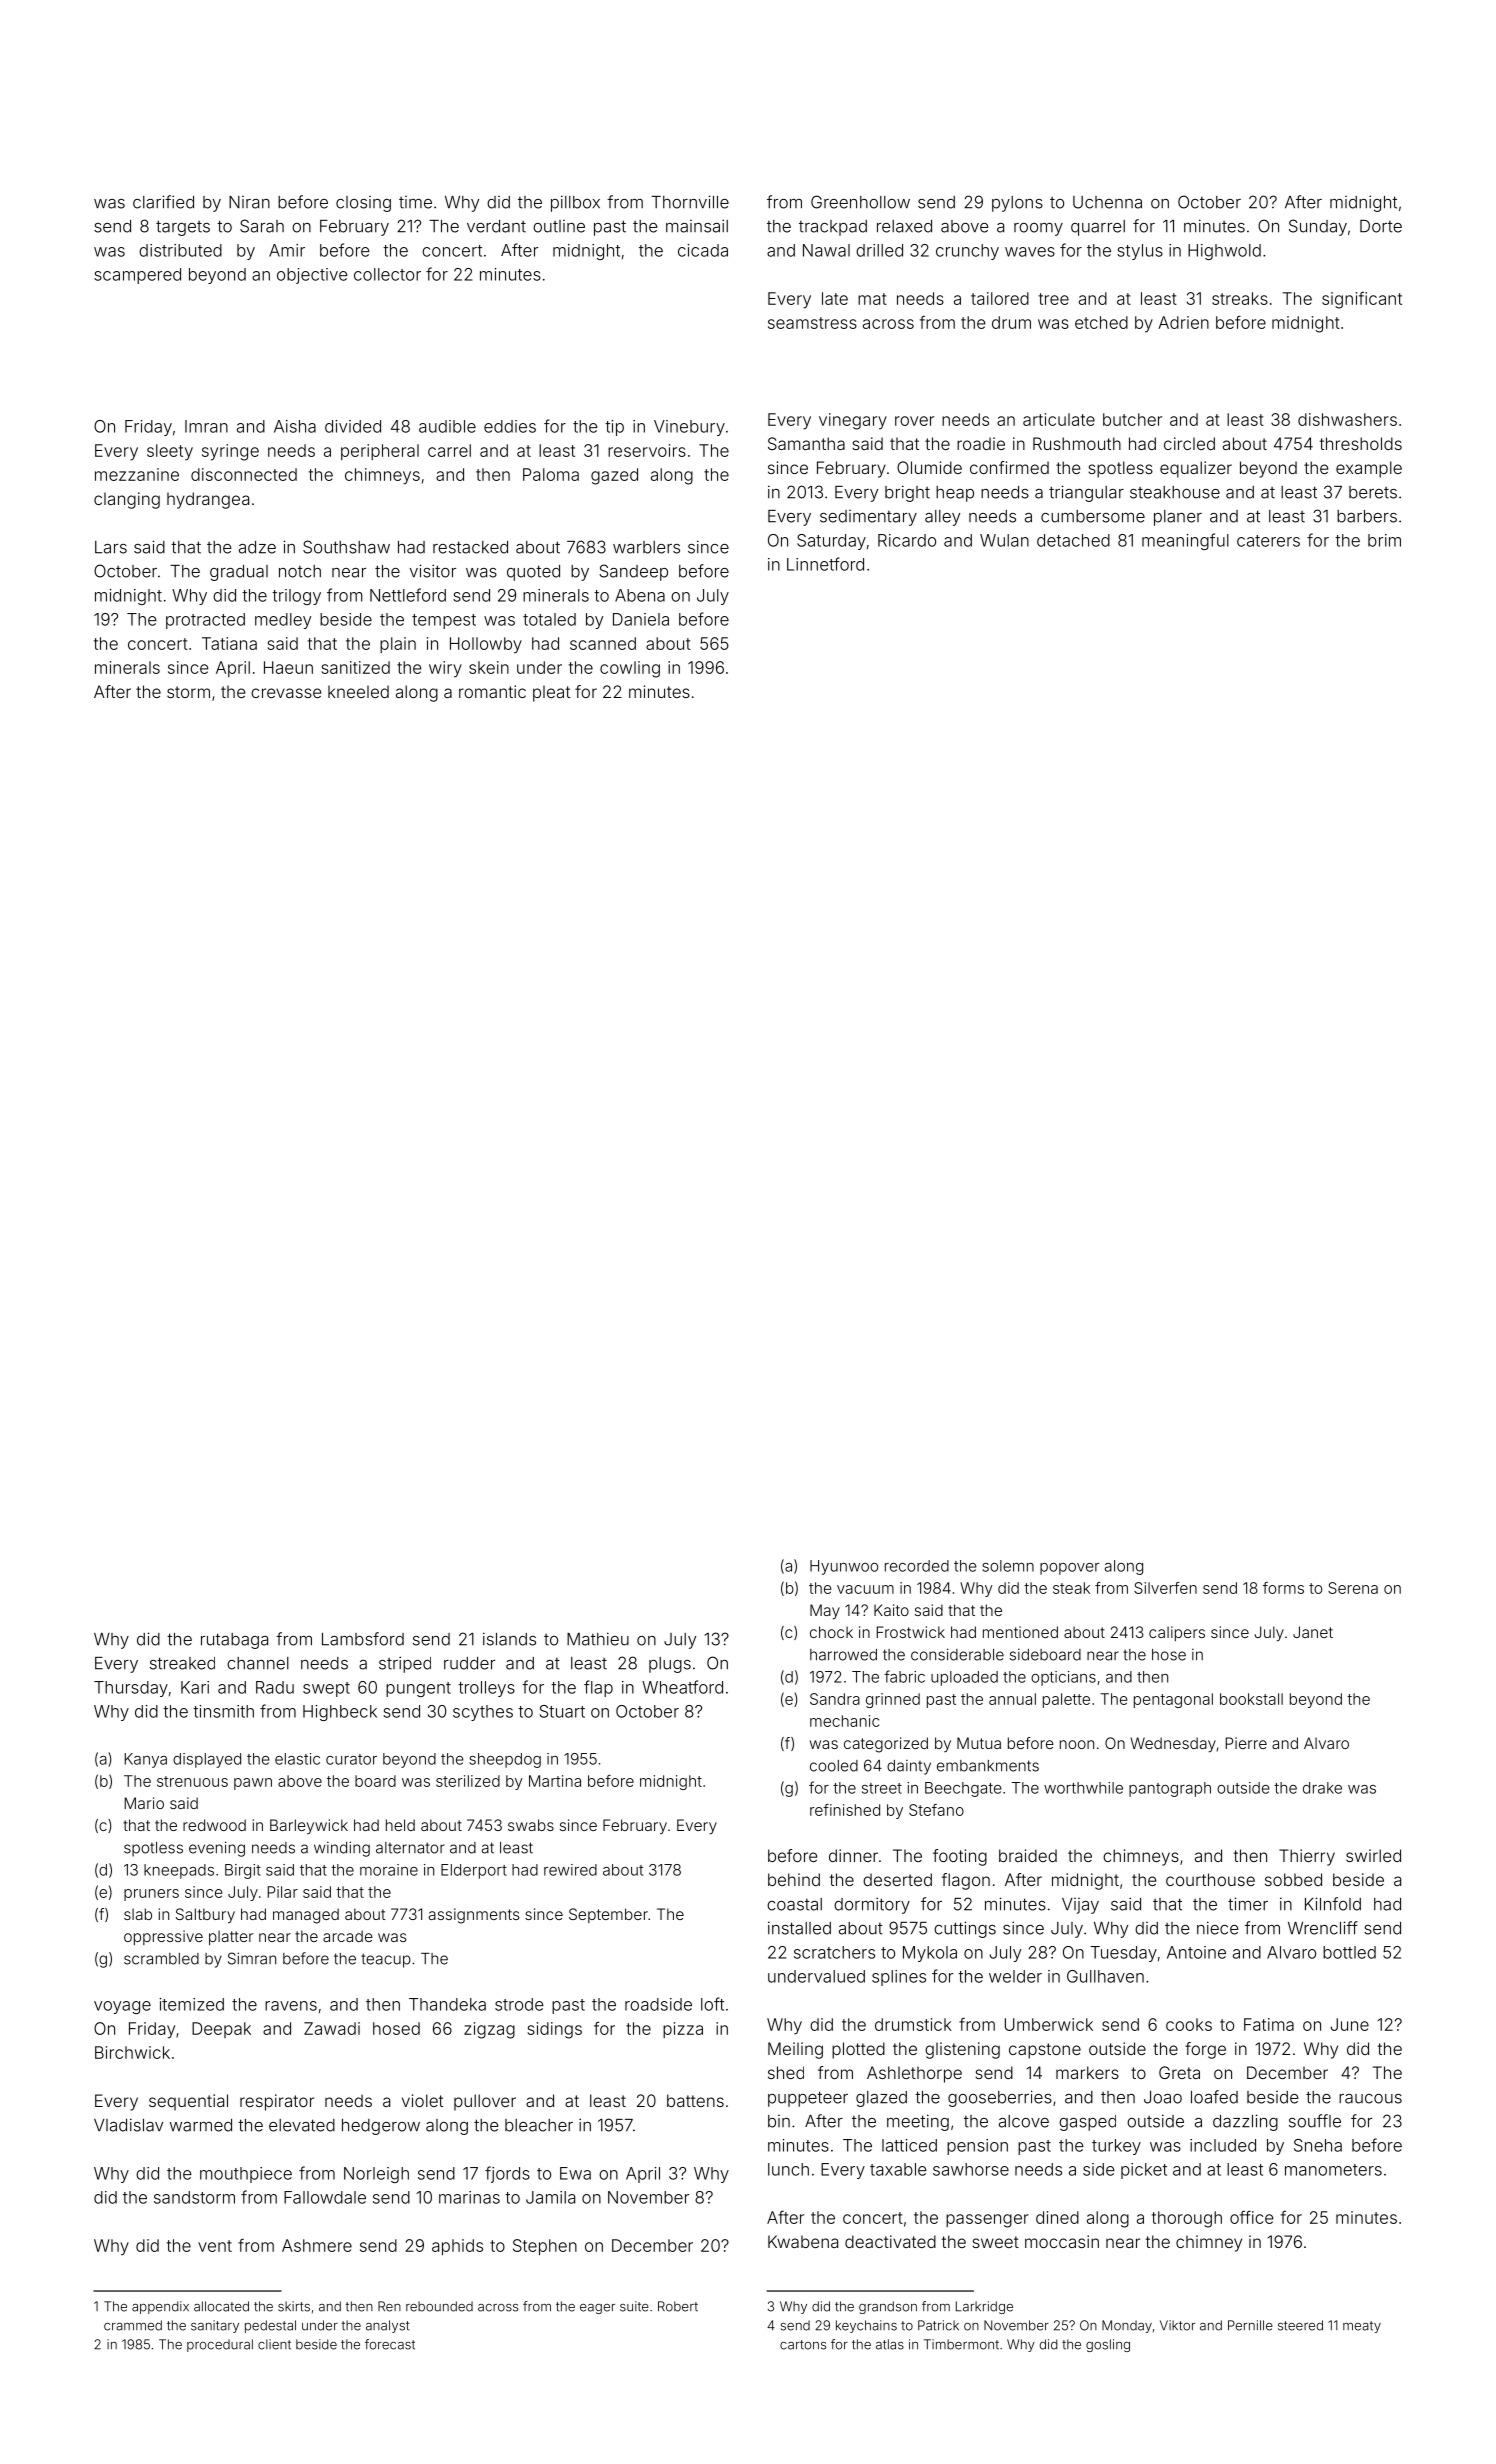 The width and height of the screenshot is (1496, 2464). What do you see at coordinates (630, 669) in the screenshot?
I see `cowling` at bounding box center [630, 669].
